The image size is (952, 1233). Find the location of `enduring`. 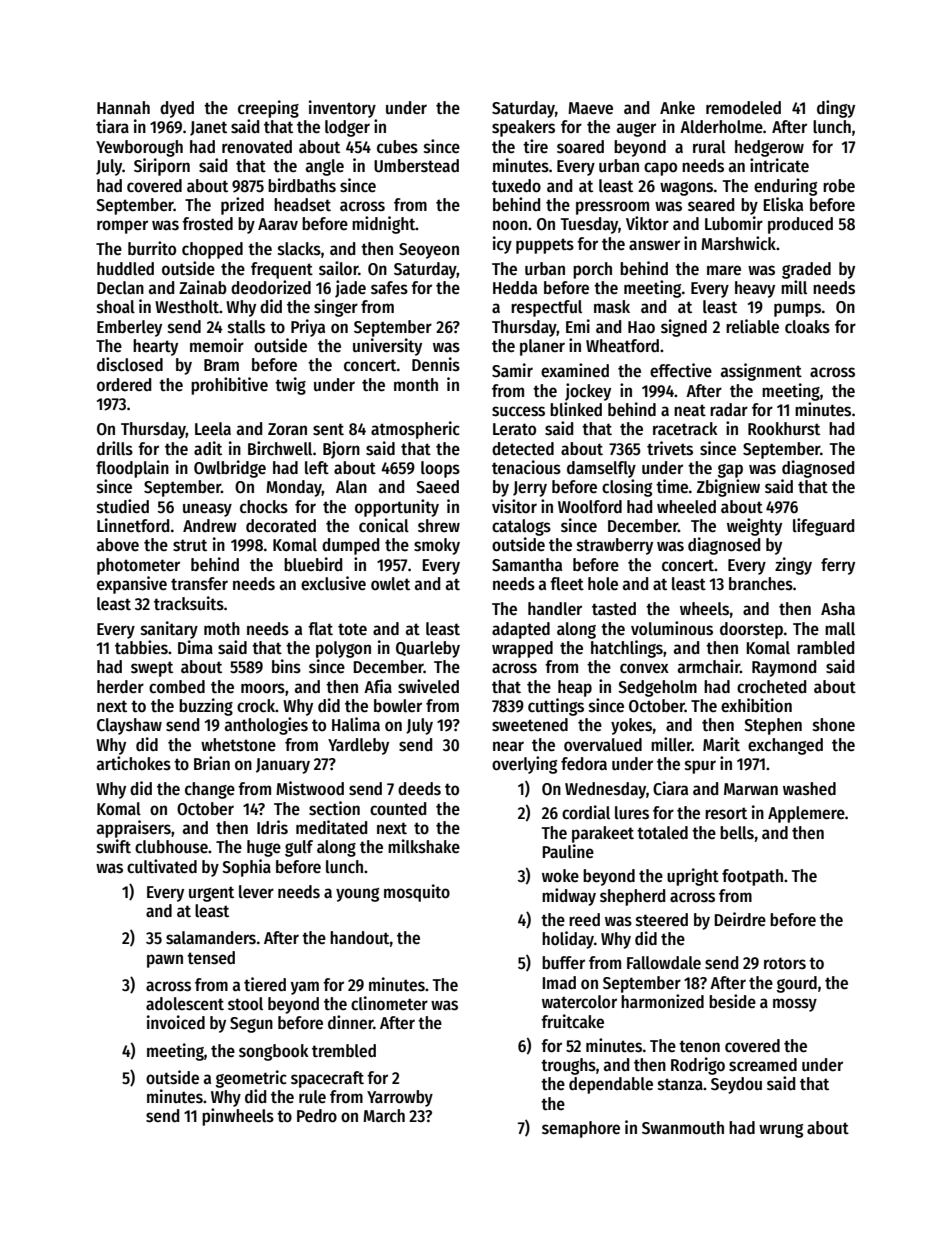

enduring is located at coordinates (785, 187).
